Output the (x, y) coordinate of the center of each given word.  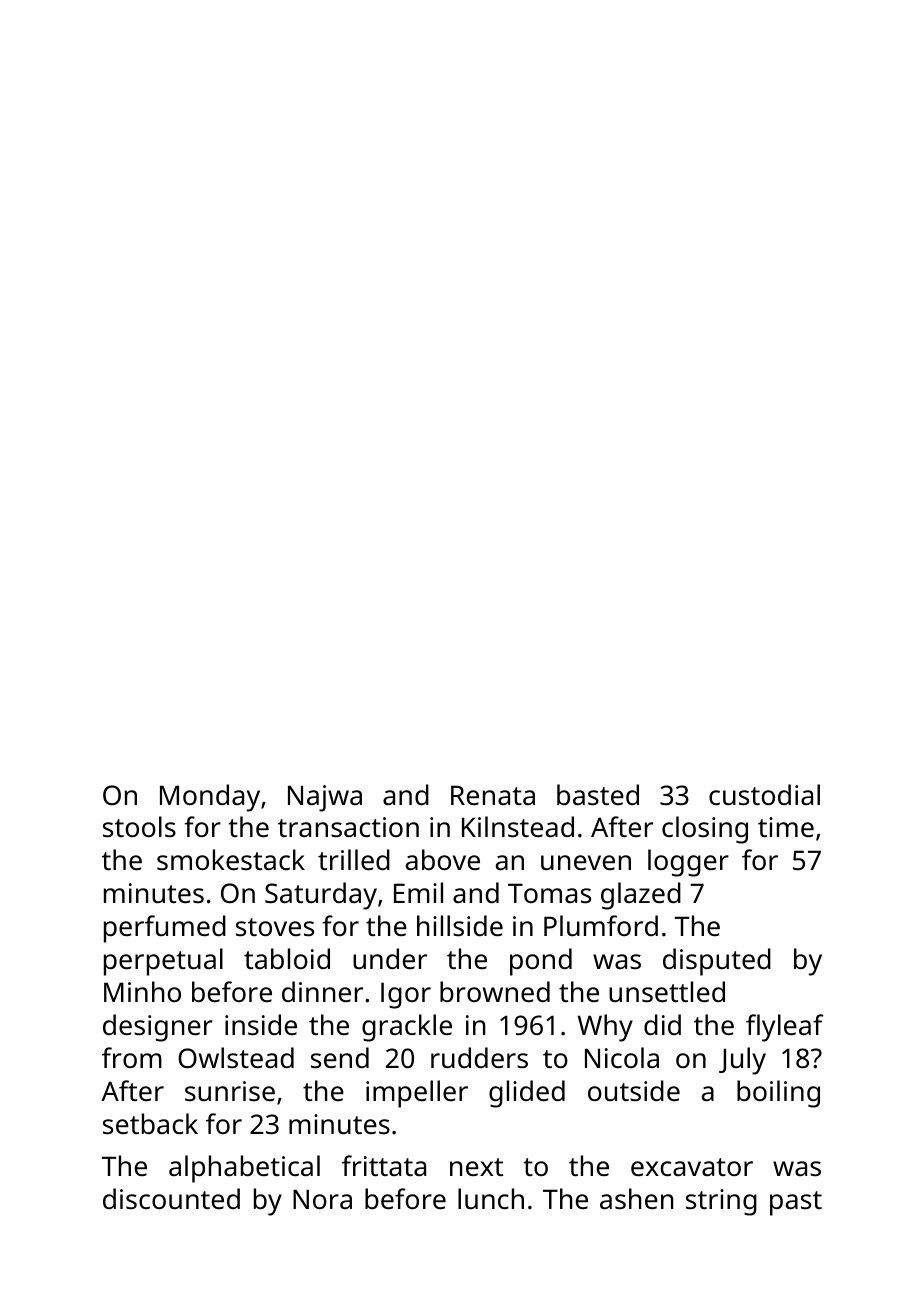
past (796, 1203)
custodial (764, 795)
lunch (491, 1198)
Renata (493, 795)
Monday (210, 798)
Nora (322, 1199)
